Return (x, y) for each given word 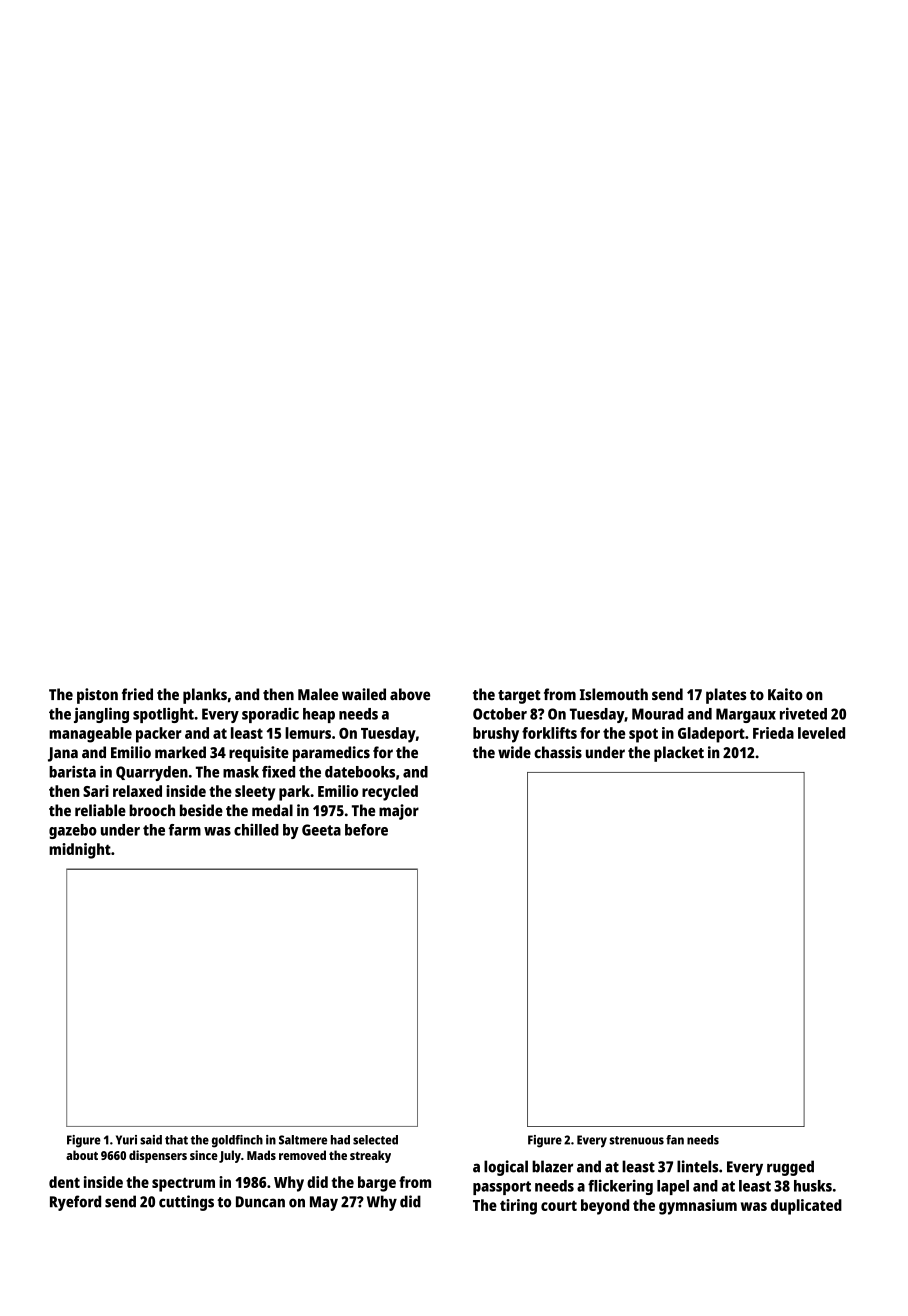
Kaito (785, 694)
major (399, 812)
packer (159, 735)
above (410, 694)
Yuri (126, 1140)
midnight (80, 851)
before (366, 830)
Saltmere (303, 1140)
